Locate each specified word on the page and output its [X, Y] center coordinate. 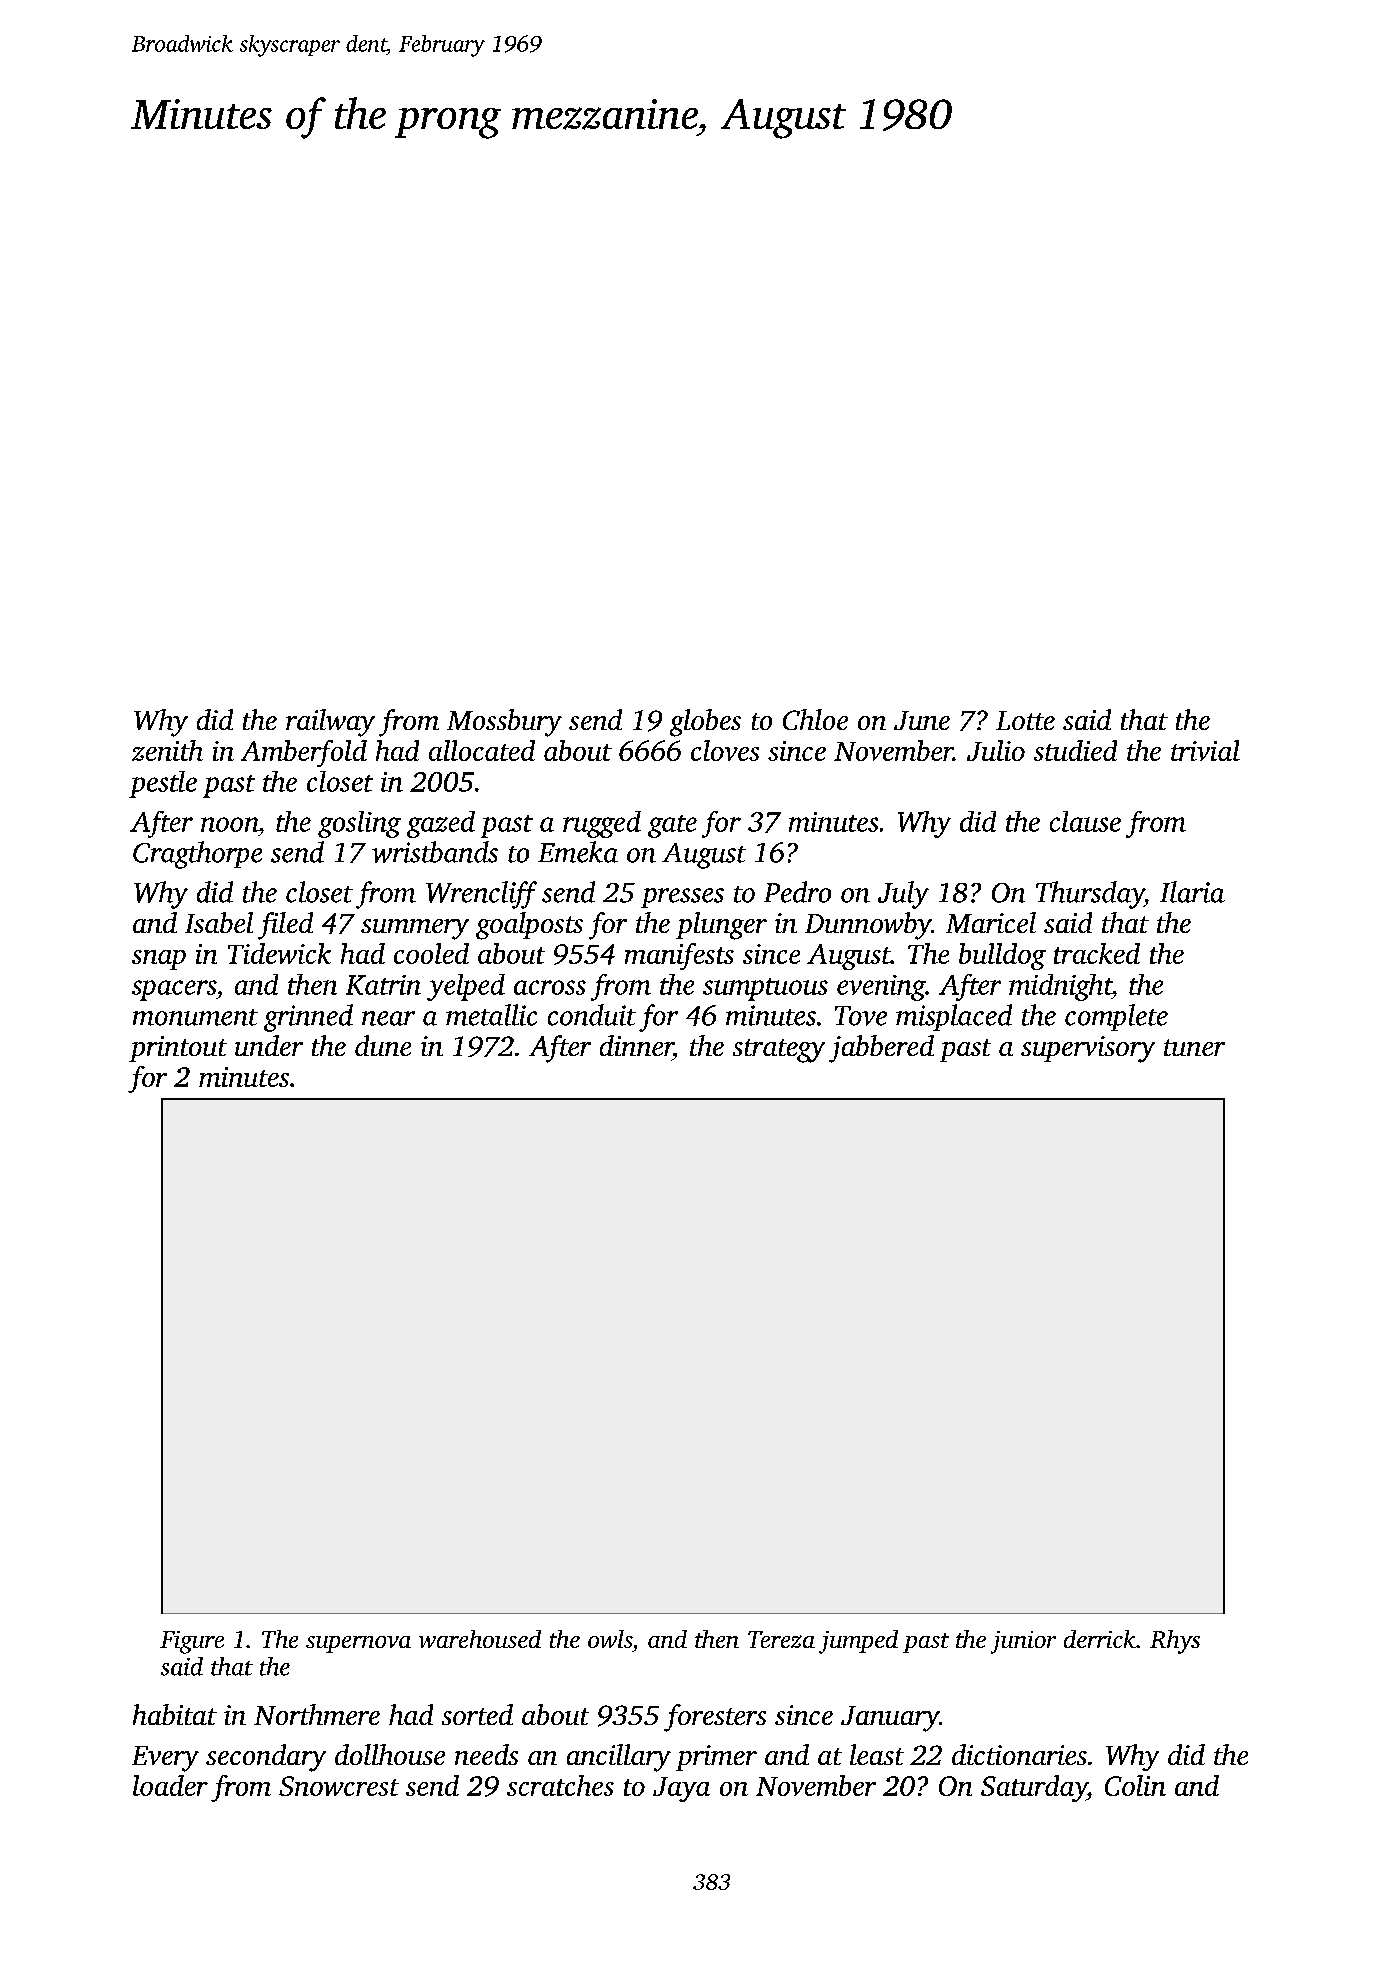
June [922, 720]
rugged [602, 824]
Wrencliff [481, 895]
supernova [358, 1644]
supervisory [1088, 1049]
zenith [167, 750]
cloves [725, 750]
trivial [1205, 750]
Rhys [1175, 1642]
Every [165, 1759]
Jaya [681, 1789]
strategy [779, 1051]
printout [178, 1049]
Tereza [781, 1639]
